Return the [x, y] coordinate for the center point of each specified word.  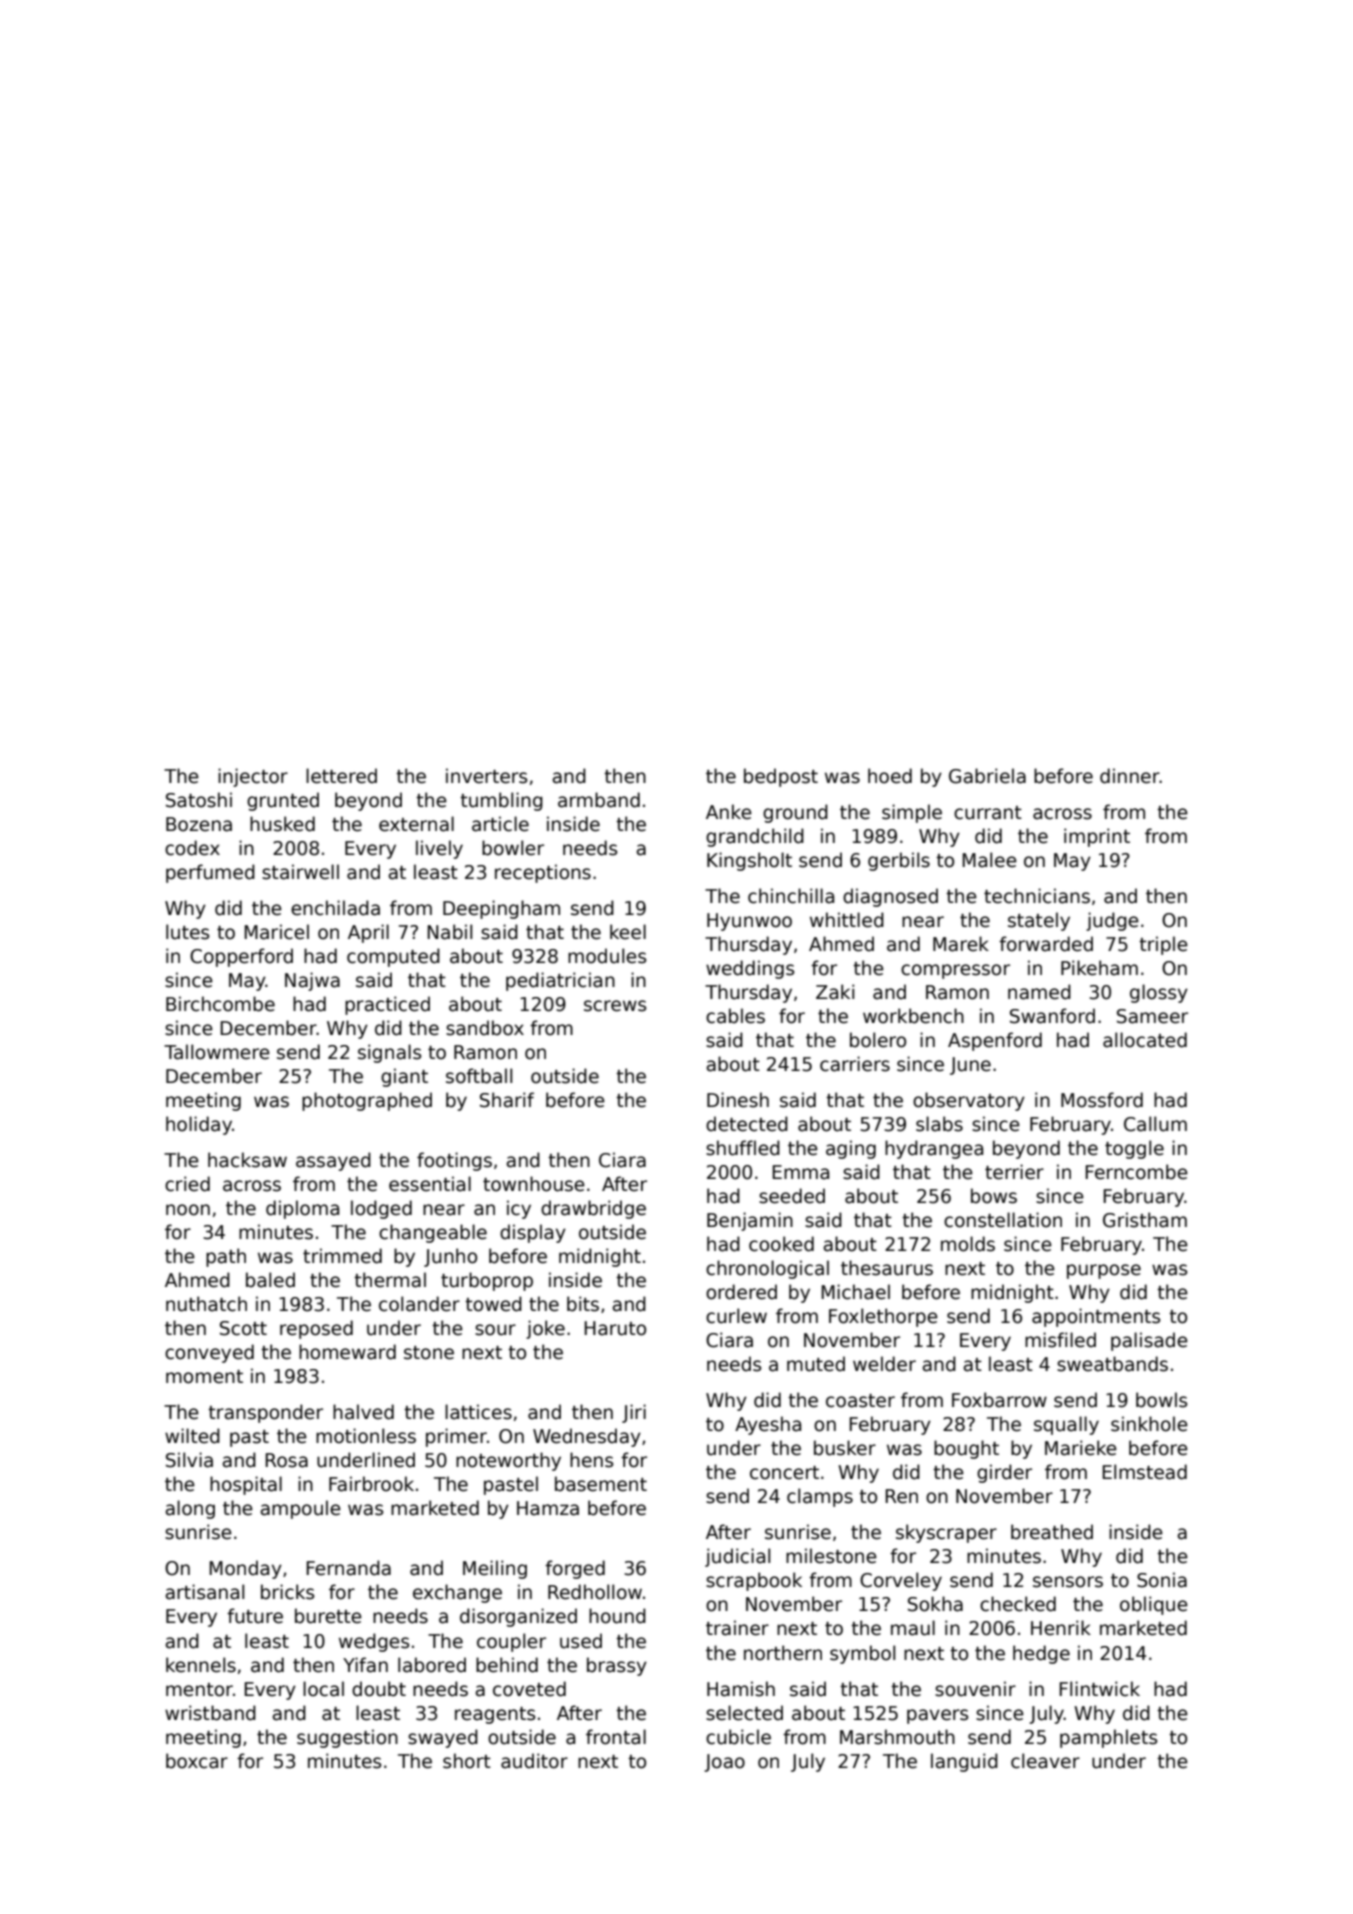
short [467, 1761]
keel [628, 932]
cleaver [1045, 1761]
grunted [283, 801]
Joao [724, 1763]
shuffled [743, 1148]
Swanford [1052, 1016]
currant [988, 813]
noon [188, 1210]
